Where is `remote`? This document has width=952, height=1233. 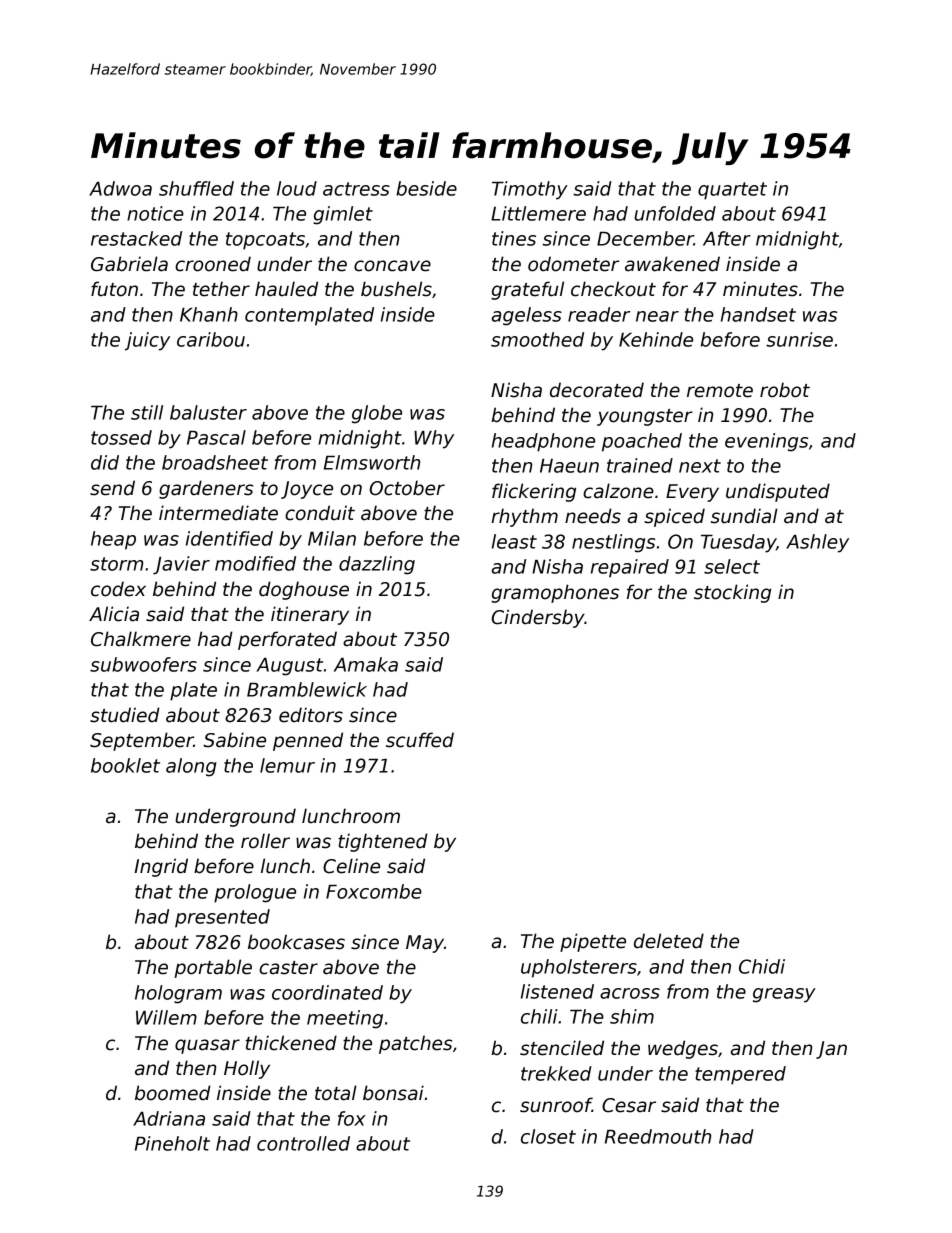
remote is located at coordinates (720, 391).
